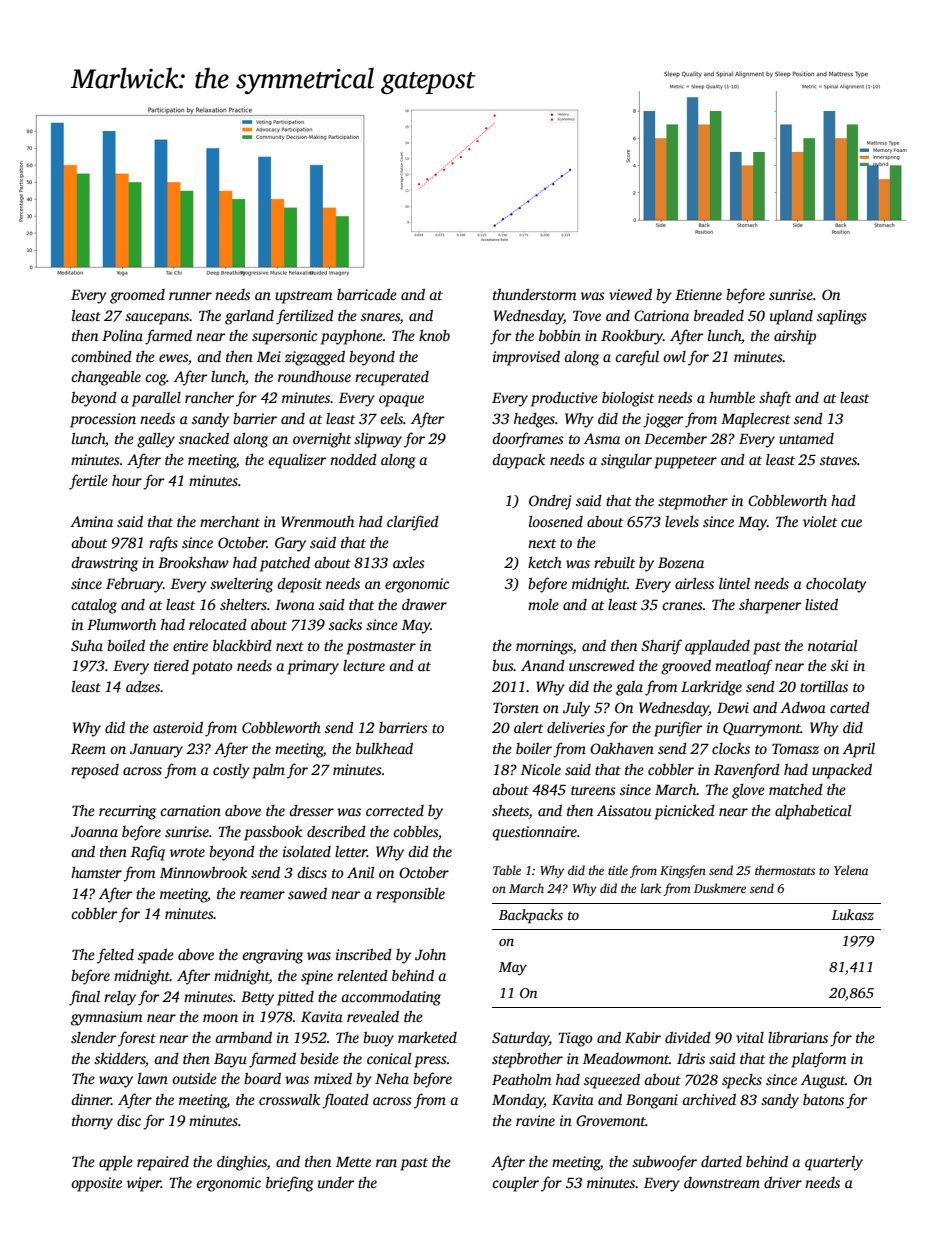 This screenshot has height=1233, width=952. What do you see at coordinates (515, 1184) in the screenshot?
I see `coupler` at bounding box center [515, 1184].
